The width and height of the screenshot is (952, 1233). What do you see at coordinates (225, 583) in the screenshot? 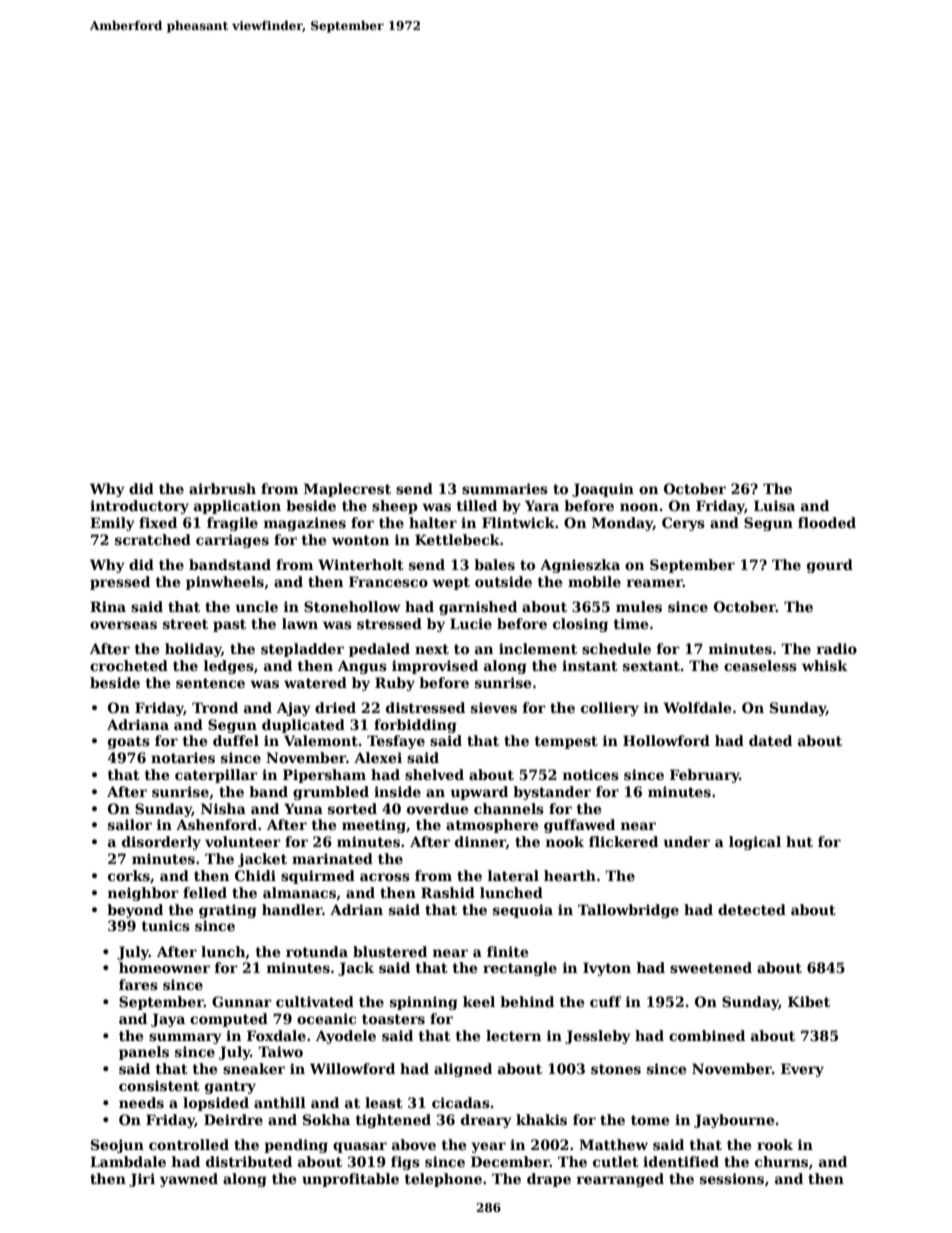
I see `pinwheels` at bounding box center [225, 583].
